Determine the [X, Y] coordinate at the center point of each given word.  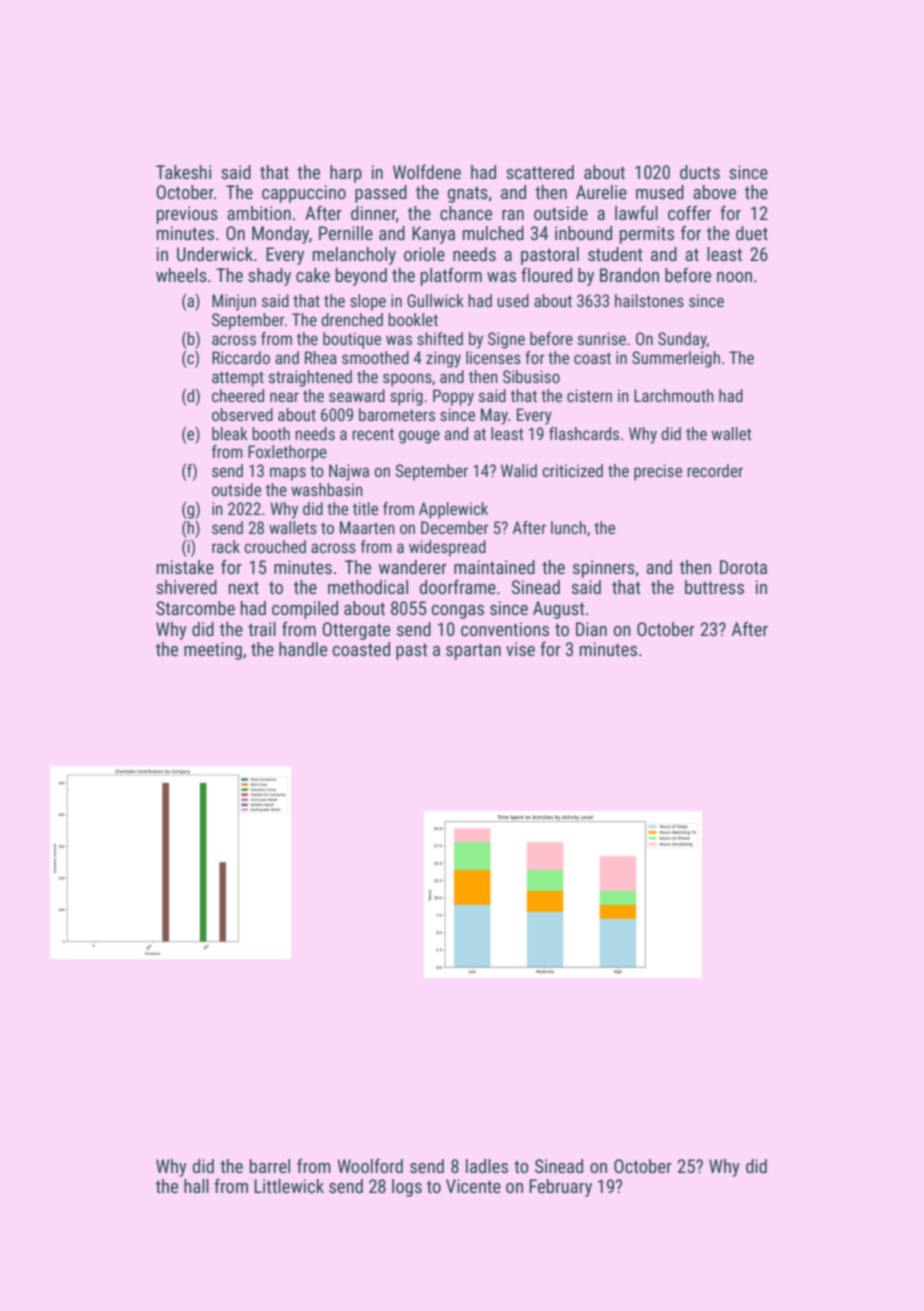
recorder [715, 470]
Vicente [473, 1186]
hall [196, 1186]
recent [373, 434]
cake [313, 275]
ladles [487, 1166]
